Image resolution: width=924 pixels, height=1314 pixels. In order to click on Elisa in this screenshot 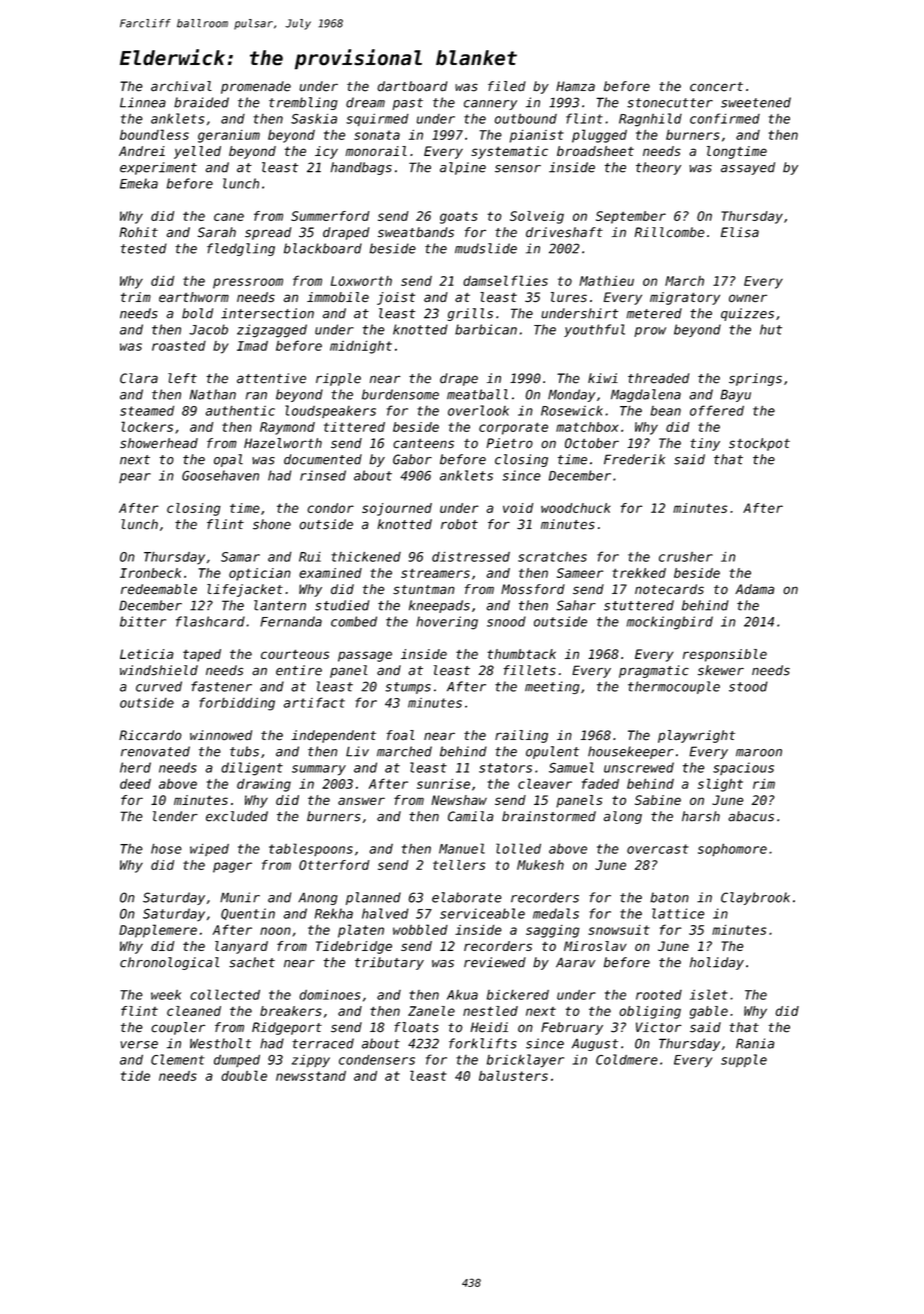, I will do `click(740, 232)`.
